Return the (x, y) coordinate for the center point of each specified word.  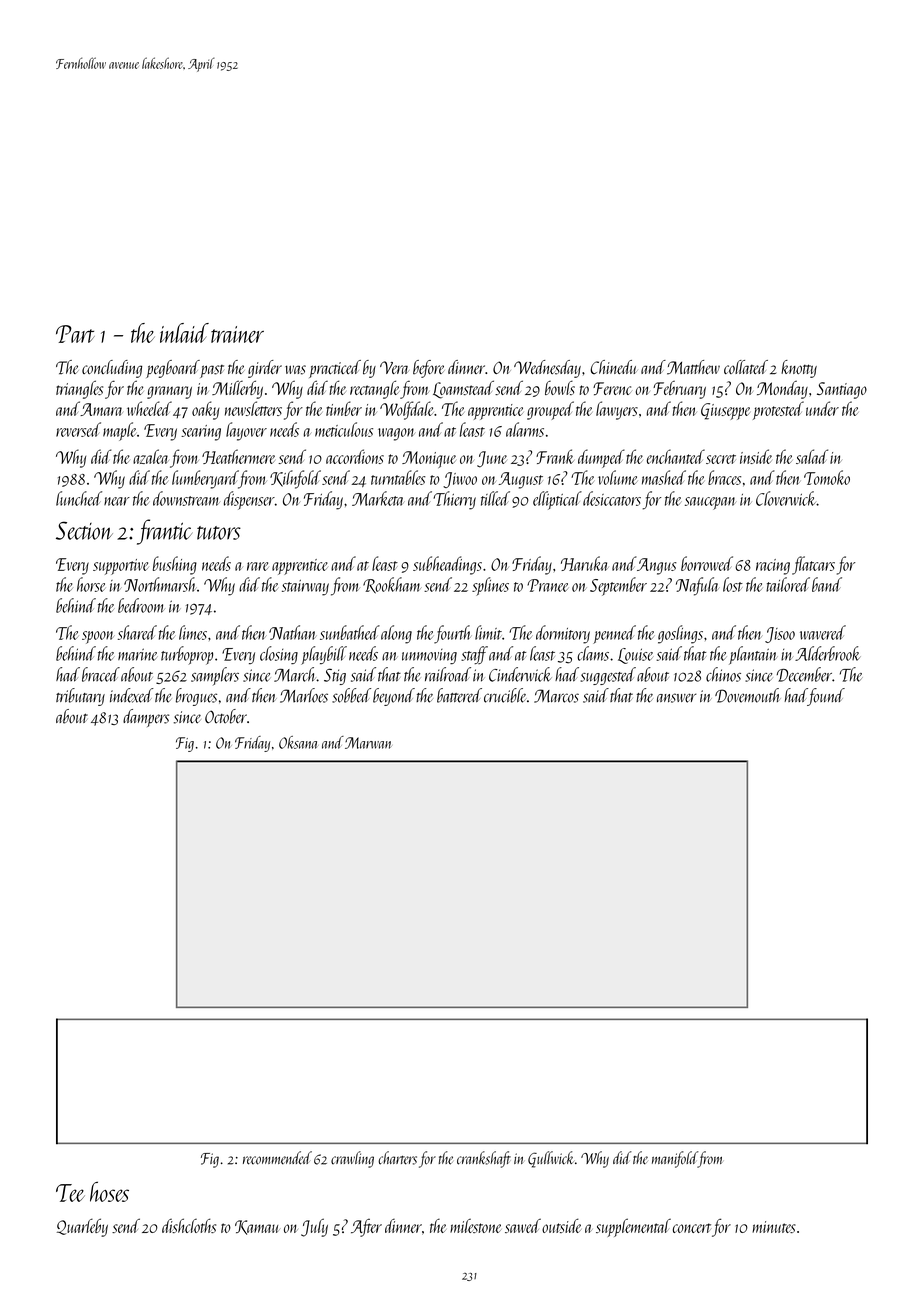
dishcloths (189, 1225)
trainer (237, 334)
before (429, 369)
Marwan (368, 743)
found (826, 697)
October (226, 716)
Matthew (693, 367)
